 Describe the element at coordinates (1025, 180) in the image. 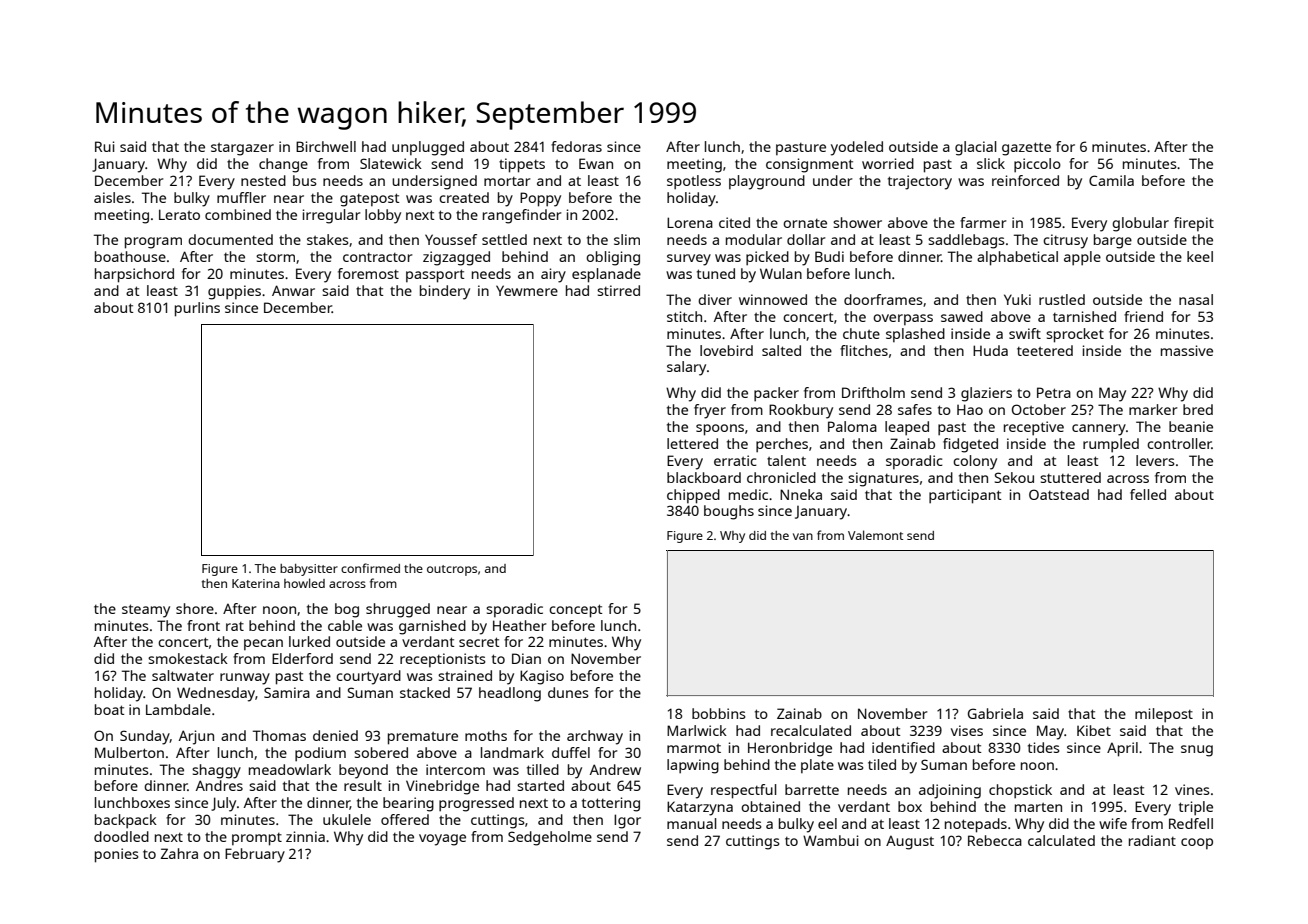

I see `reinforced` at that location.
